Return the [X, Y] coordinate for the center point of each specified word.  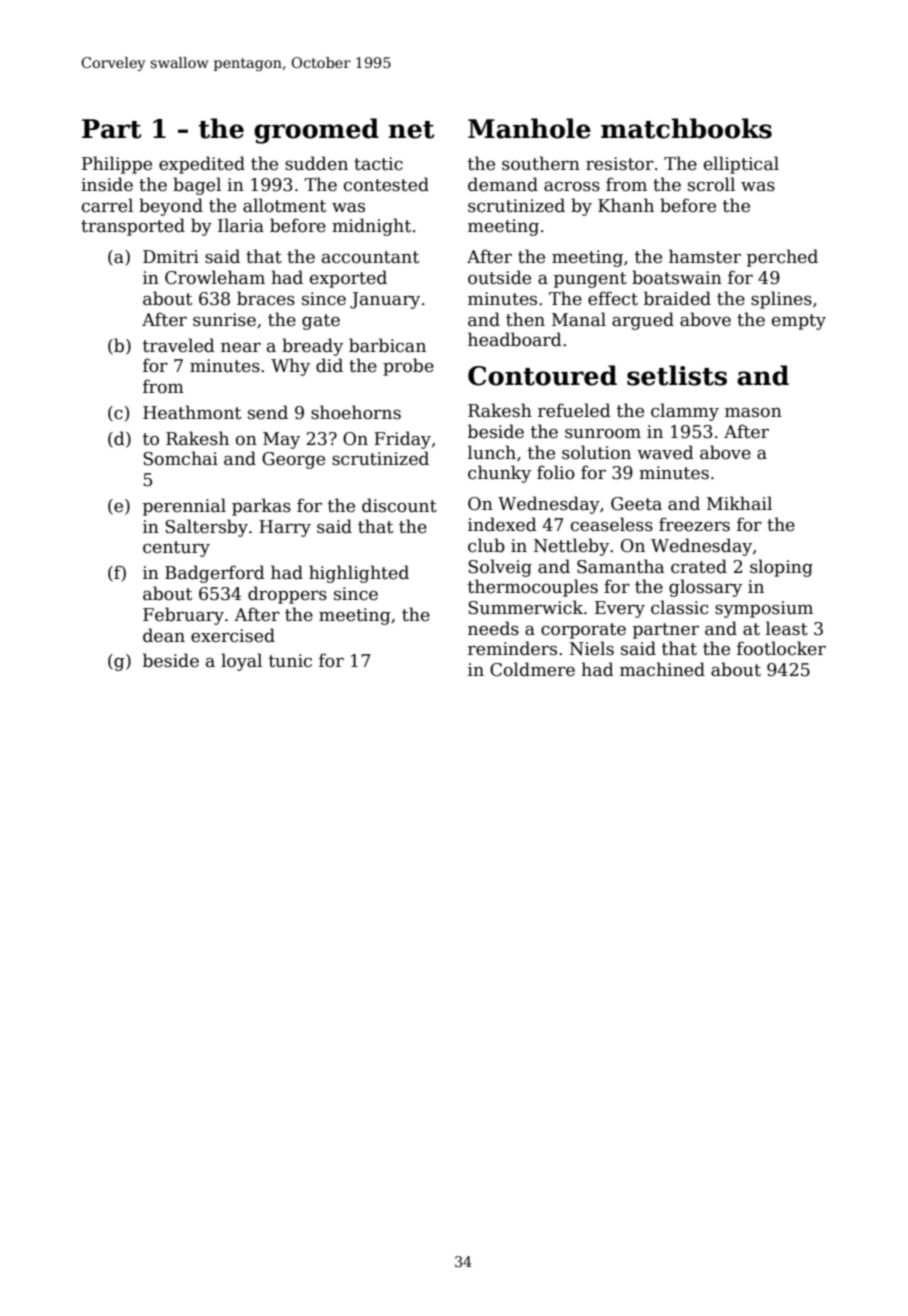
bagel [197, 186]
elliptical [741, 165]
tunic [290, 661]
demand [503, 184]
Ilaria [241, 225]
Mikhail [739, 503]
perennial [184, 507]
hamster [705, 256]
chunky [499, 474]
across [572, 187]
